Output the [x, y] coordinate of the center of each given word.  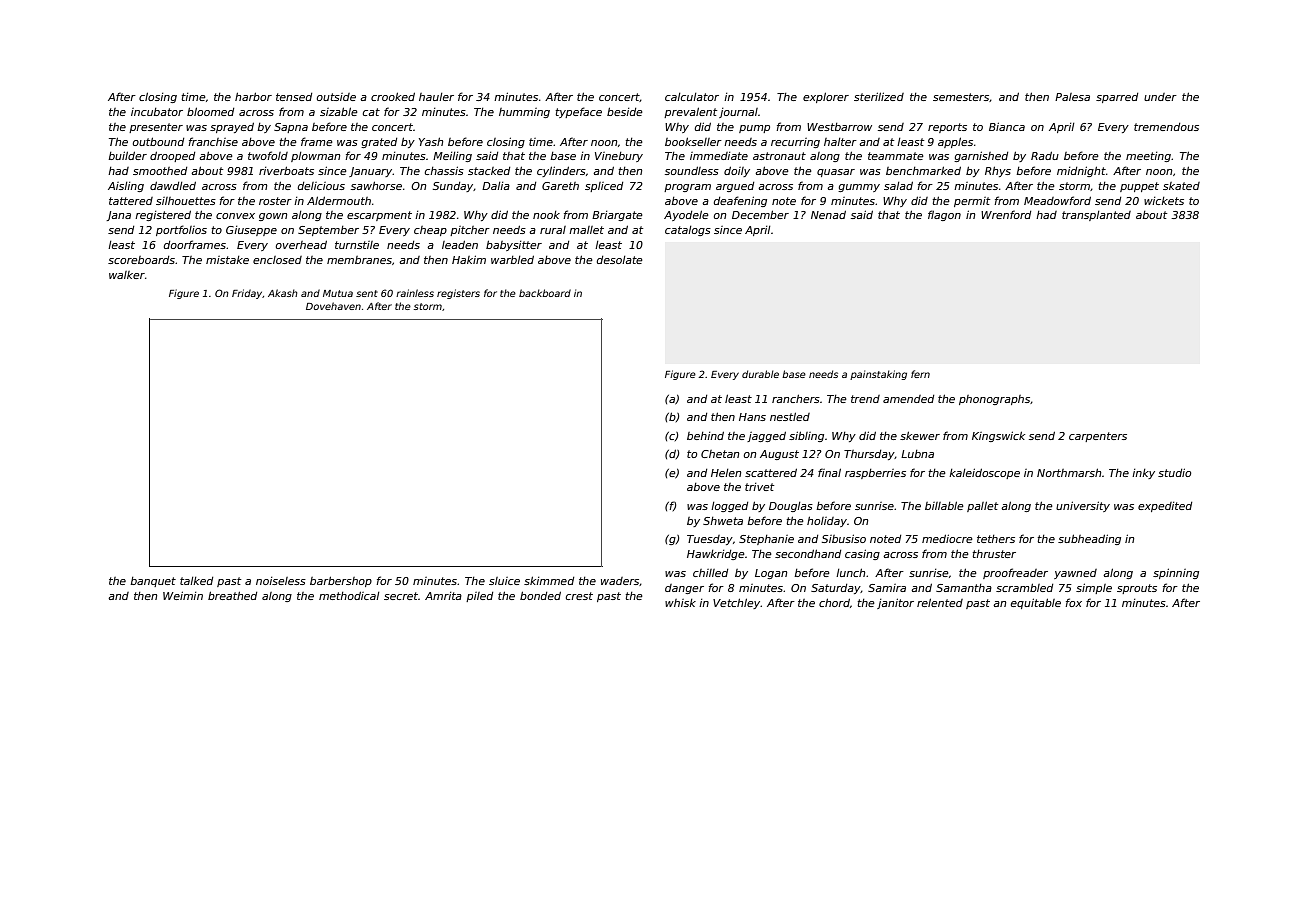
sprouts [1137, 589]
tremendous [1166, 127]
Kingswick [998, 436]
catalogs [688, 231]
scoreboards [141, 260]
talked [196, 581]
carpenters [1098, 437]
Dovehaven [333, 306]
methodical [349, 595]
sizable [339, 111]
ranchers [796, 398]
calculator [692, 97]
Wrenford [1006, 214]
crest [579, 596]
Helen [726, 473]
